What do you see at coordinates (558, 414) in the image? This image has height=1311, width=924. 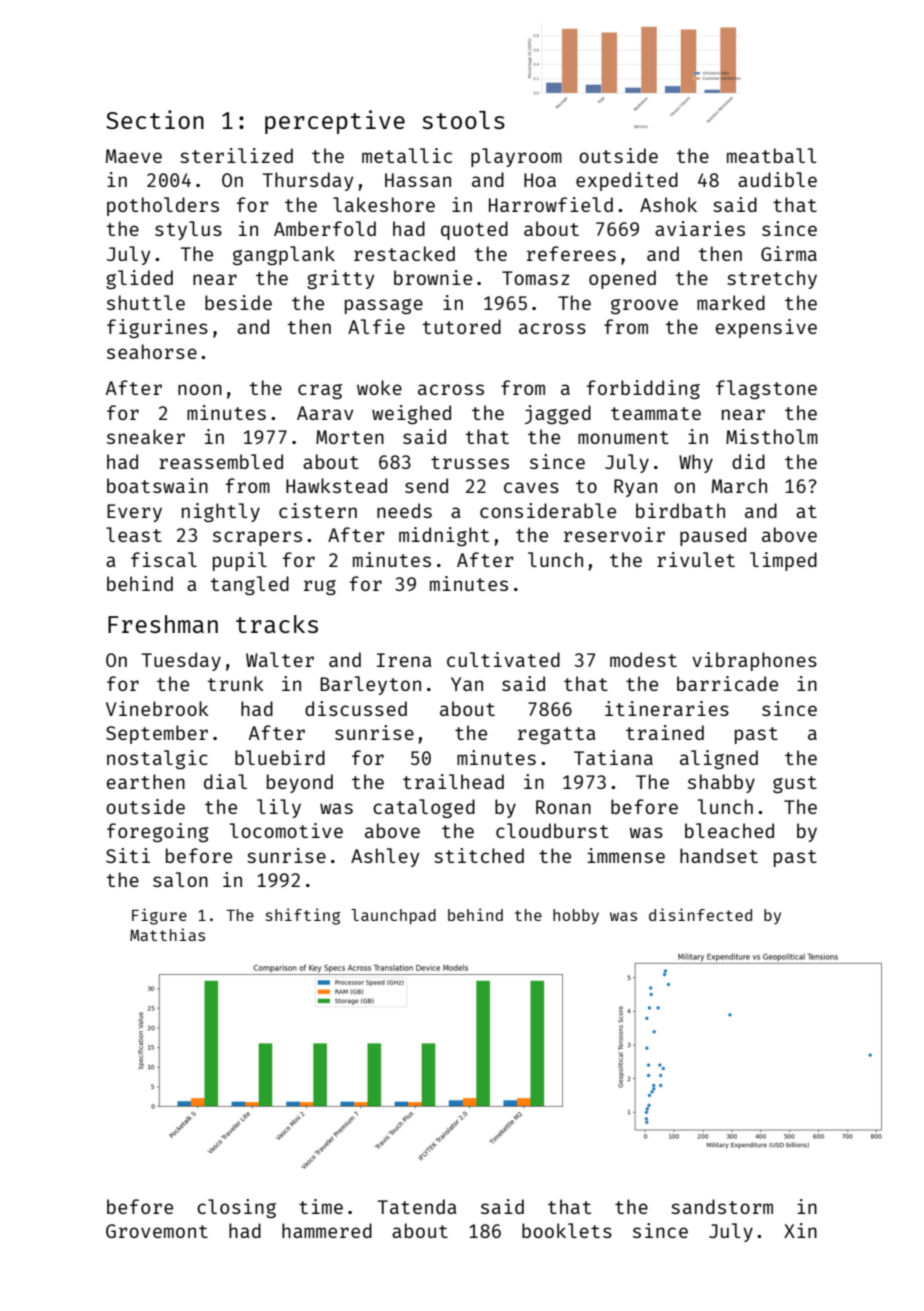 I see `jagged` at bounding box center [558, 414].
